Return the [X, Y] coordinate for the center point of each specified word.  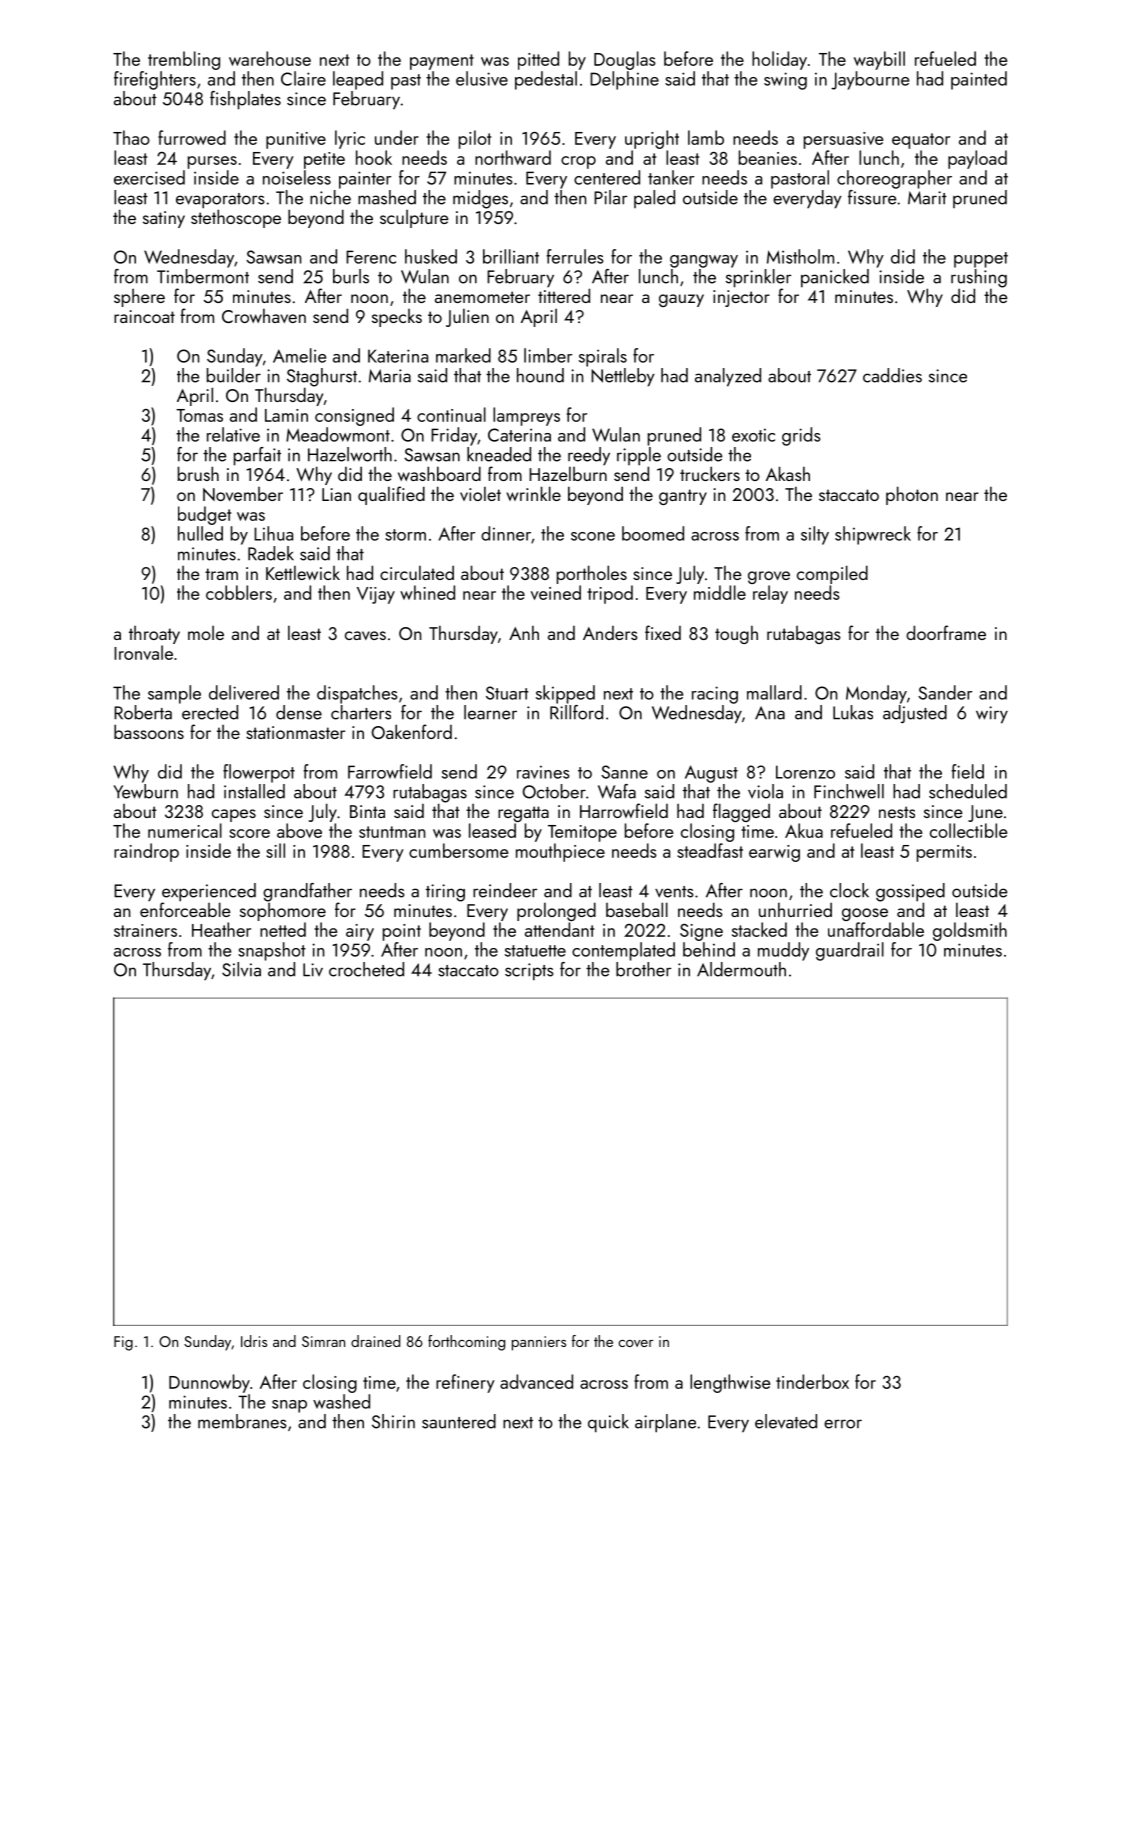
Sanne [624, 772]
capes [234, 815]
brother [643, 969]
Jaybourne [870, 80]
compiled [832, 574]
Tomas [199, 415]
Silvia [241, 969]
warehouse [270, 58]
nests [897, 812]
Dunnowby [209, 1383]
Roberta [143, 712]
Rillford [576, 712]
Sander [945, 692]
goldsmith [970, 931]
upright [652, 139]
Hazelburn [568, 474]
